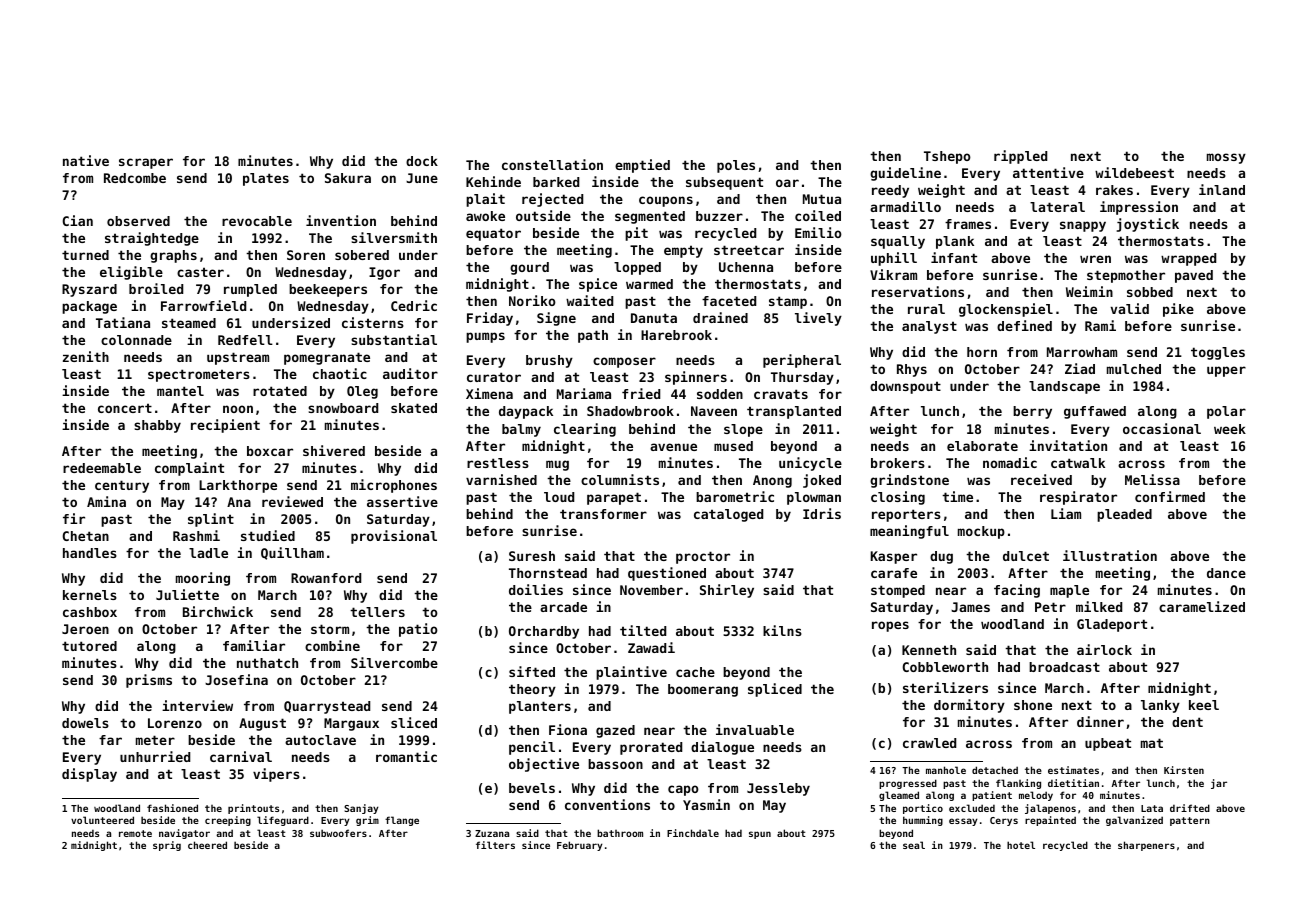 This image has width=1308, height=924. I want to click on doilies, so click(536, 589).
